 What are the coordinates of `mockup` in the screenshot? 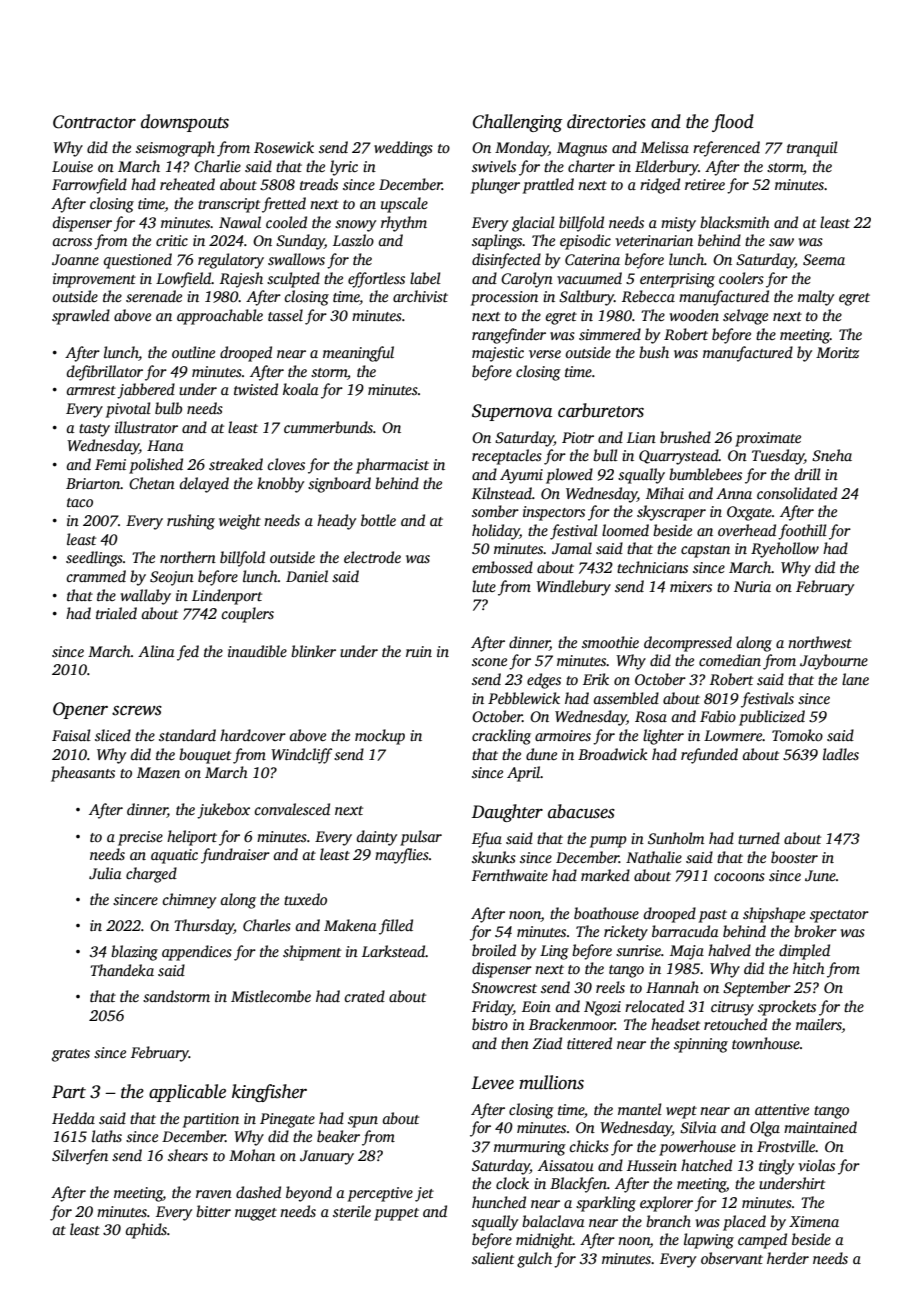 It's located at (380, 737).
